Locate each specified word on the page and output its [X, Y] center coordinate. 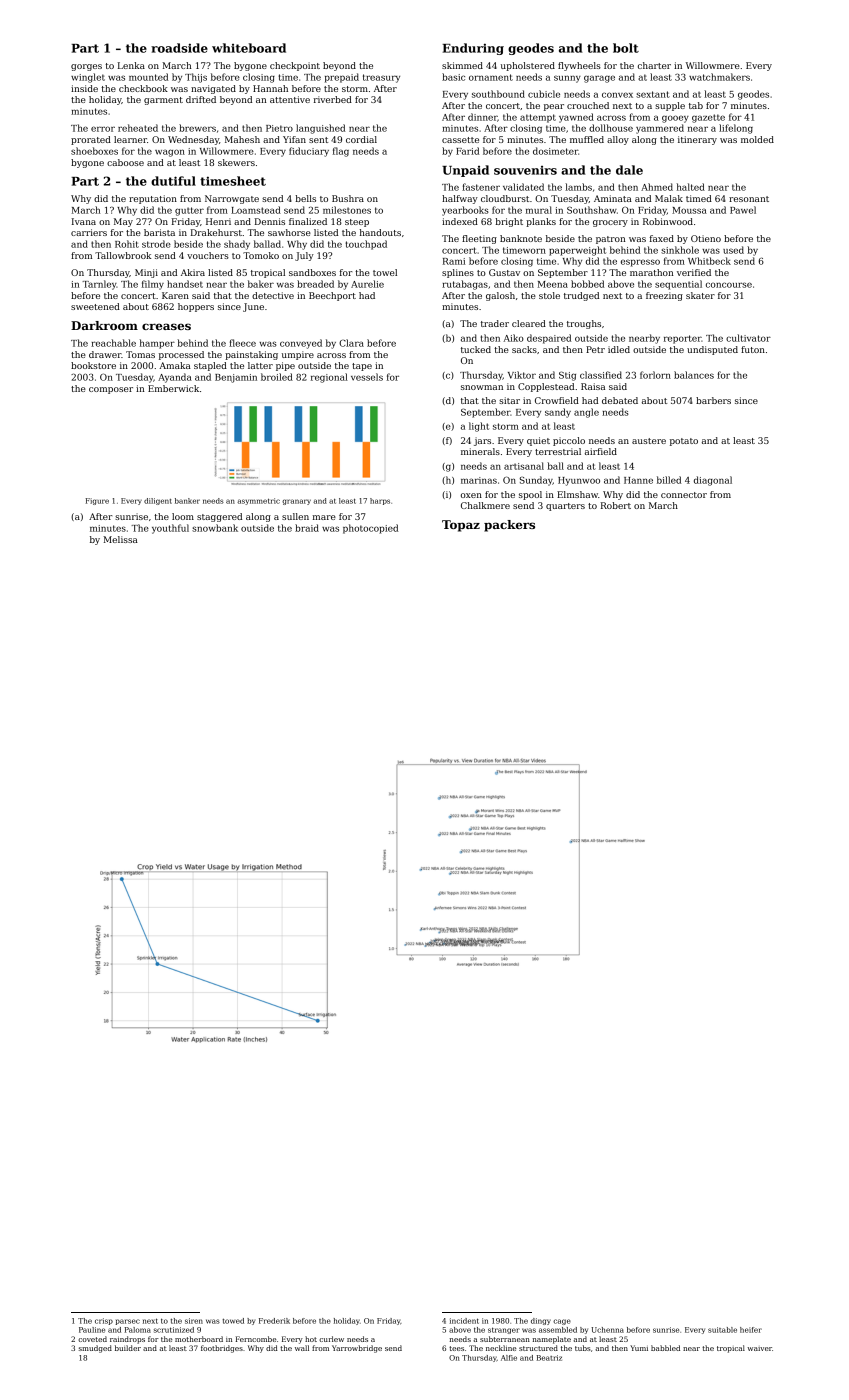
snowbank [215, 528]
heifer [751, 1330]
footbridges [222, 1349]
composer [111, 390]
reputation [153, 199]
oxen [471, 495]
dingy [541, 1321]
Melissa [120, 539]
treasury [381, 78]
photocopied [370, 529]
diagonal [713, 481]
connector [684, 495]
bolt [626, 48]
